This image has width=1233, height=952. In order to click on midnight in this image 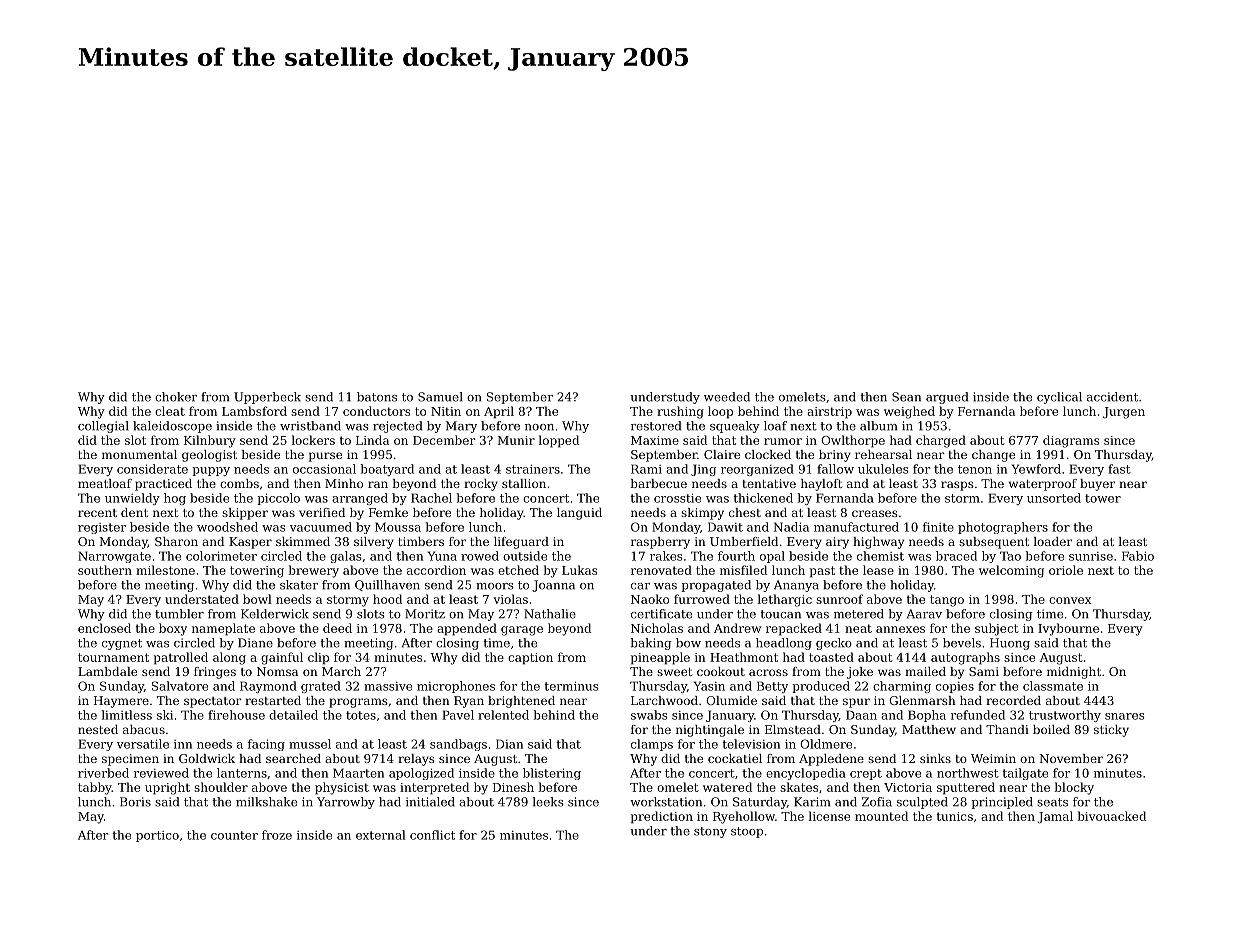, I will do `click(1074, 673)`.
